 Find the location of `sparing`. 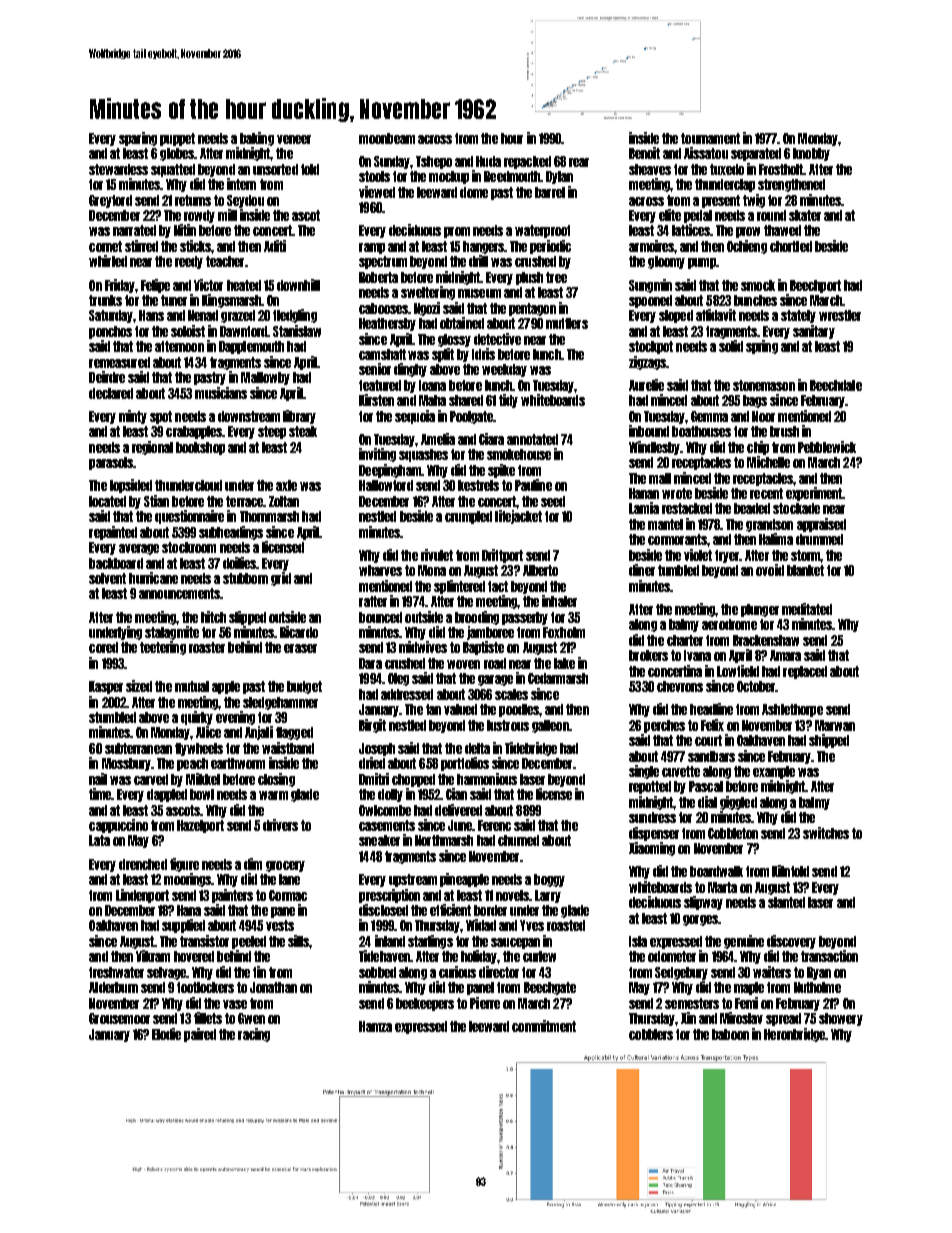

sparing is located at coordinates (138, 139).
